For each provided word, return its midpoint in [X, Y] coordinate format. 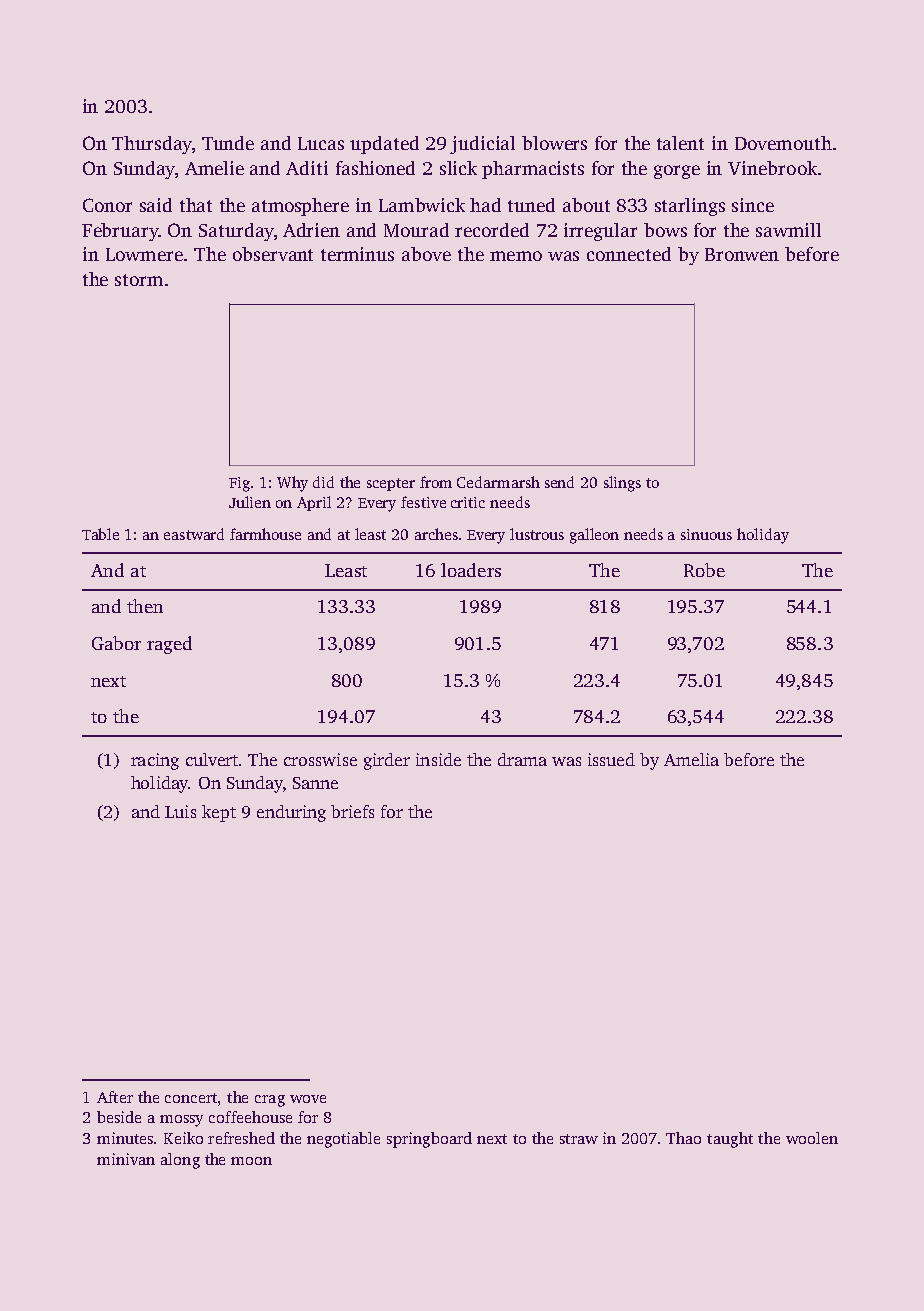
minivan [126, 1159]
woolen [812, 1138]
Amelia [691, 759]
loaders [471, 570]
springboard [429, 1140]
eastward [194, 534]
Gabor [116, 643]
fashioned [375, 168]
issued [611, 759]
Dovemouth [783, 143]
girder [387, 761]
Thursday [152, 145]
